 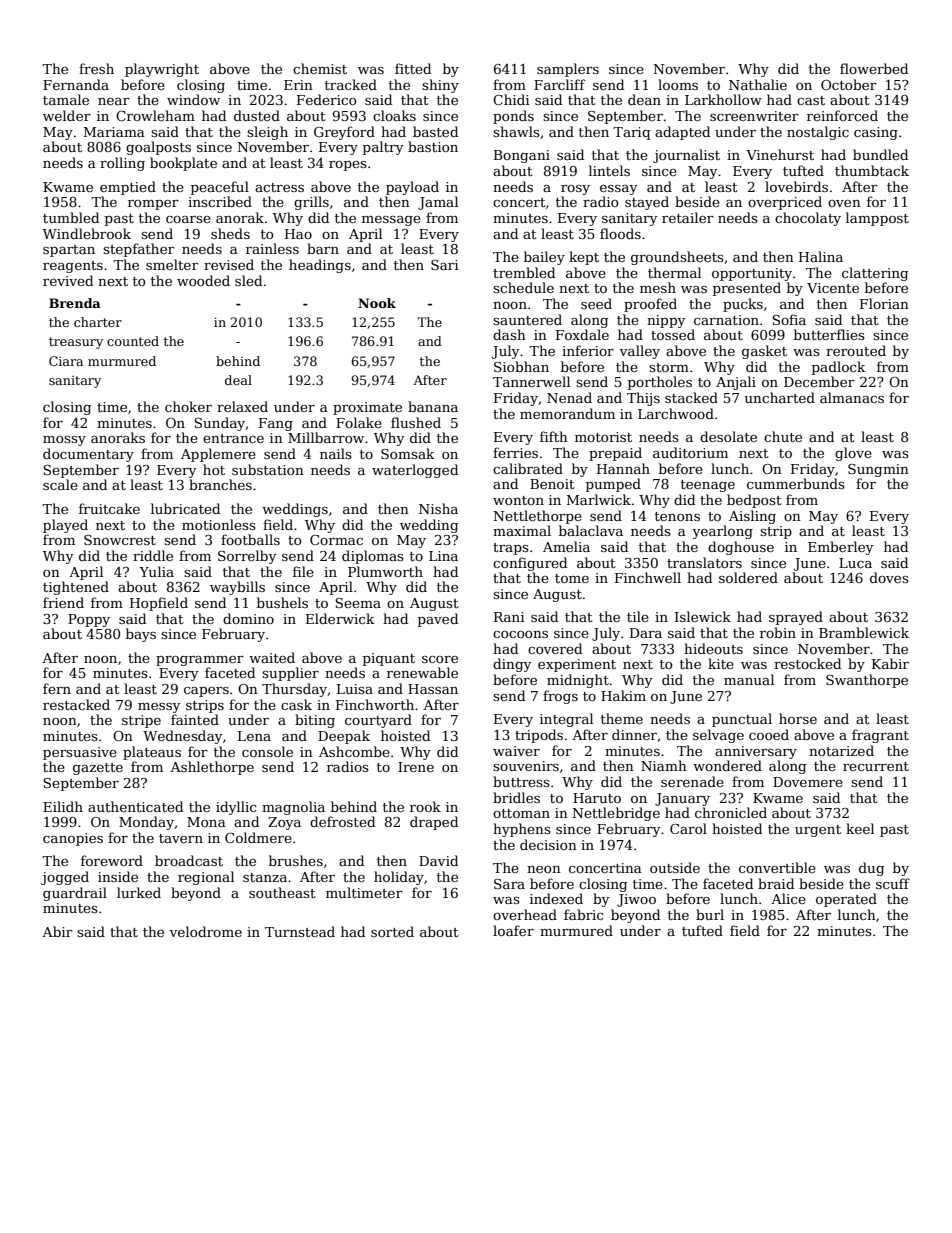 I want to click on screenwriter, so click(x=754, y=116).
